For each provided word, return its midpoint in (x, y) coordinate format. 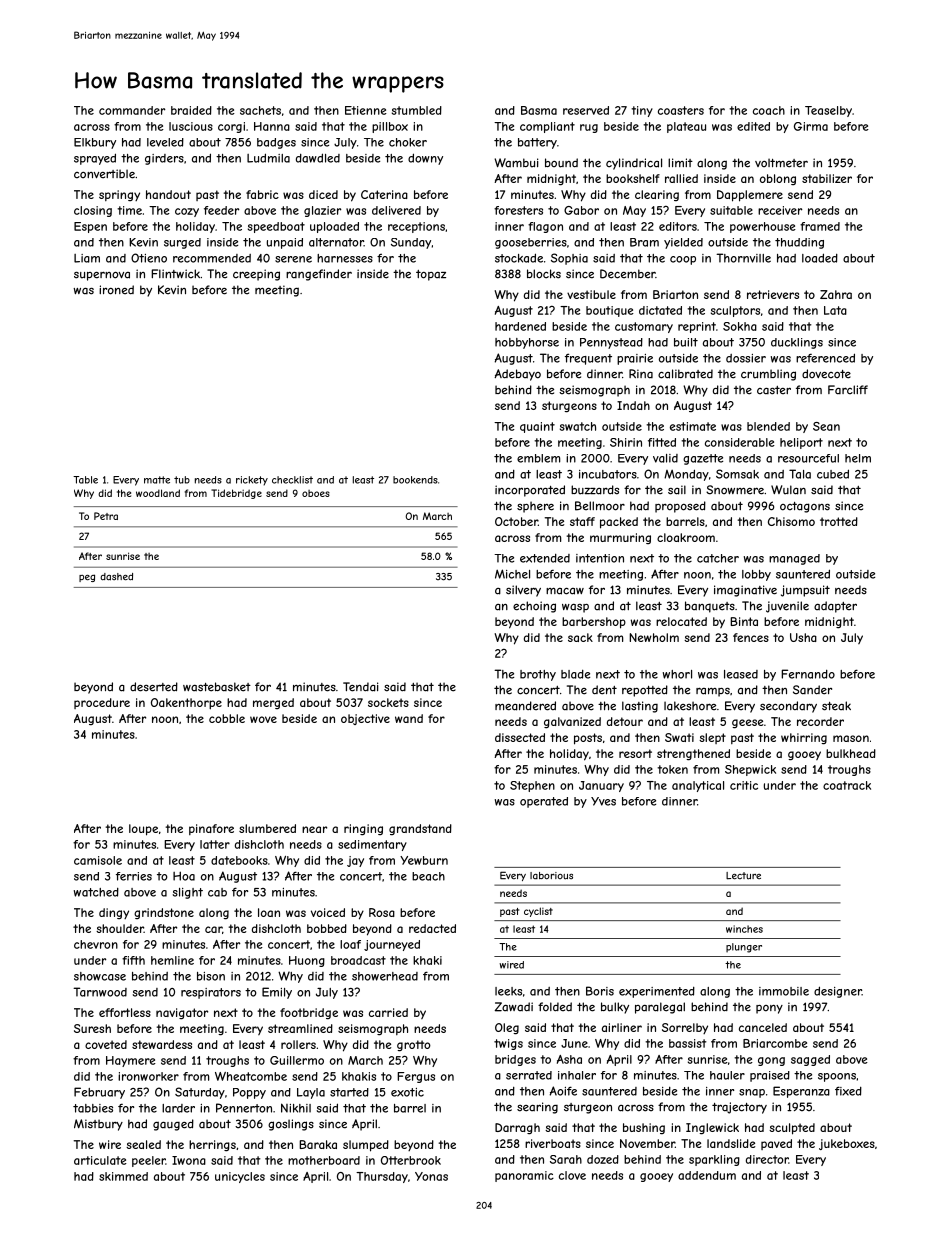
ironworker (148, 1076)
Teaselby (828, 111)
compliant (547, 127)
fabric (262, 194)
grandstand (420, 829)
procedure (102, 703)
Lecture (743, 876)
